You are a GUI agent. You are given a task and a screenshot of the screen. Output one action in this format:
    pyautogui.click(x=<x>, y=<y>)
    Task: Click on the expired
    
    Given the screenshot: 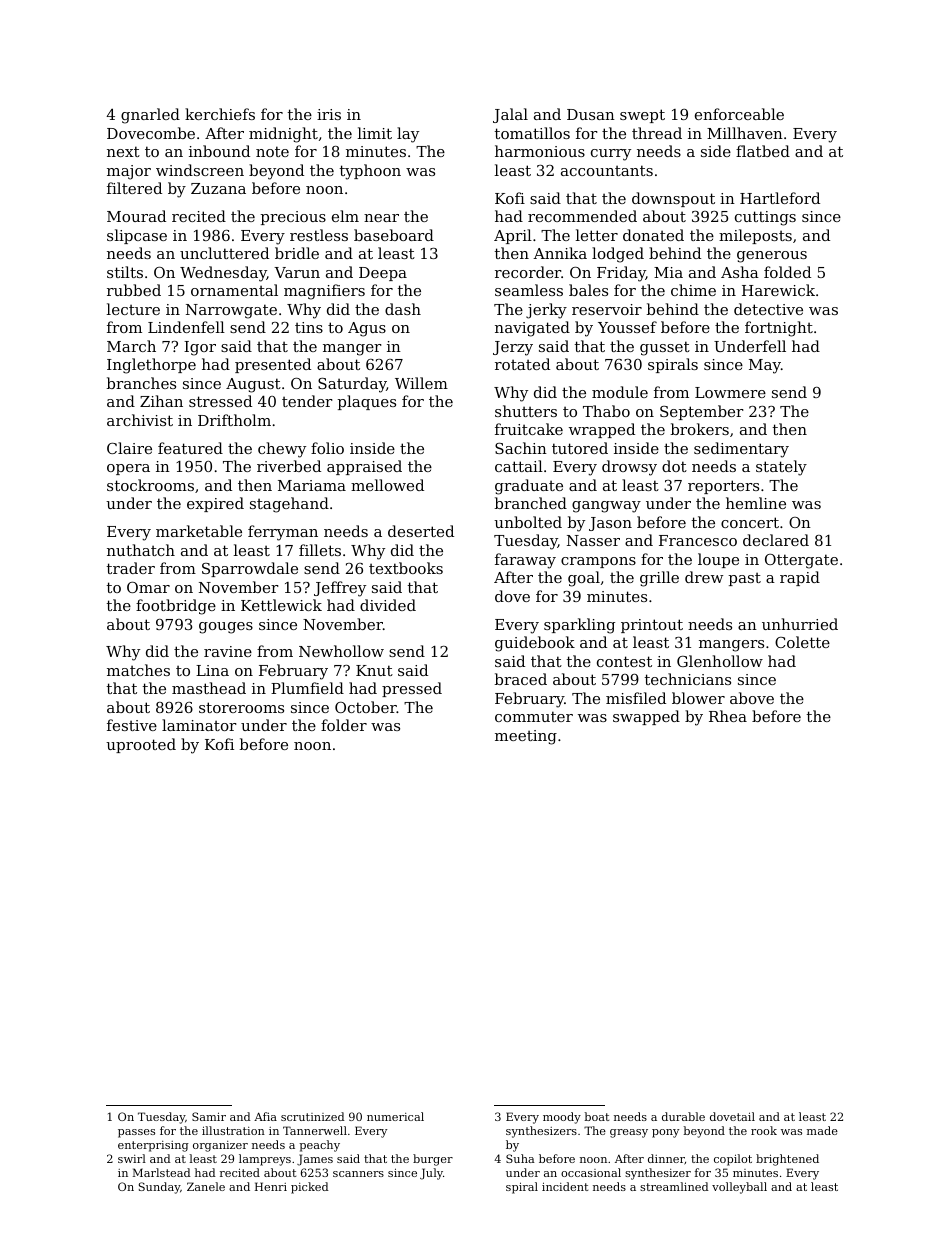 What is the action you would take?
    pyautogui.click(x=215, y=504)
